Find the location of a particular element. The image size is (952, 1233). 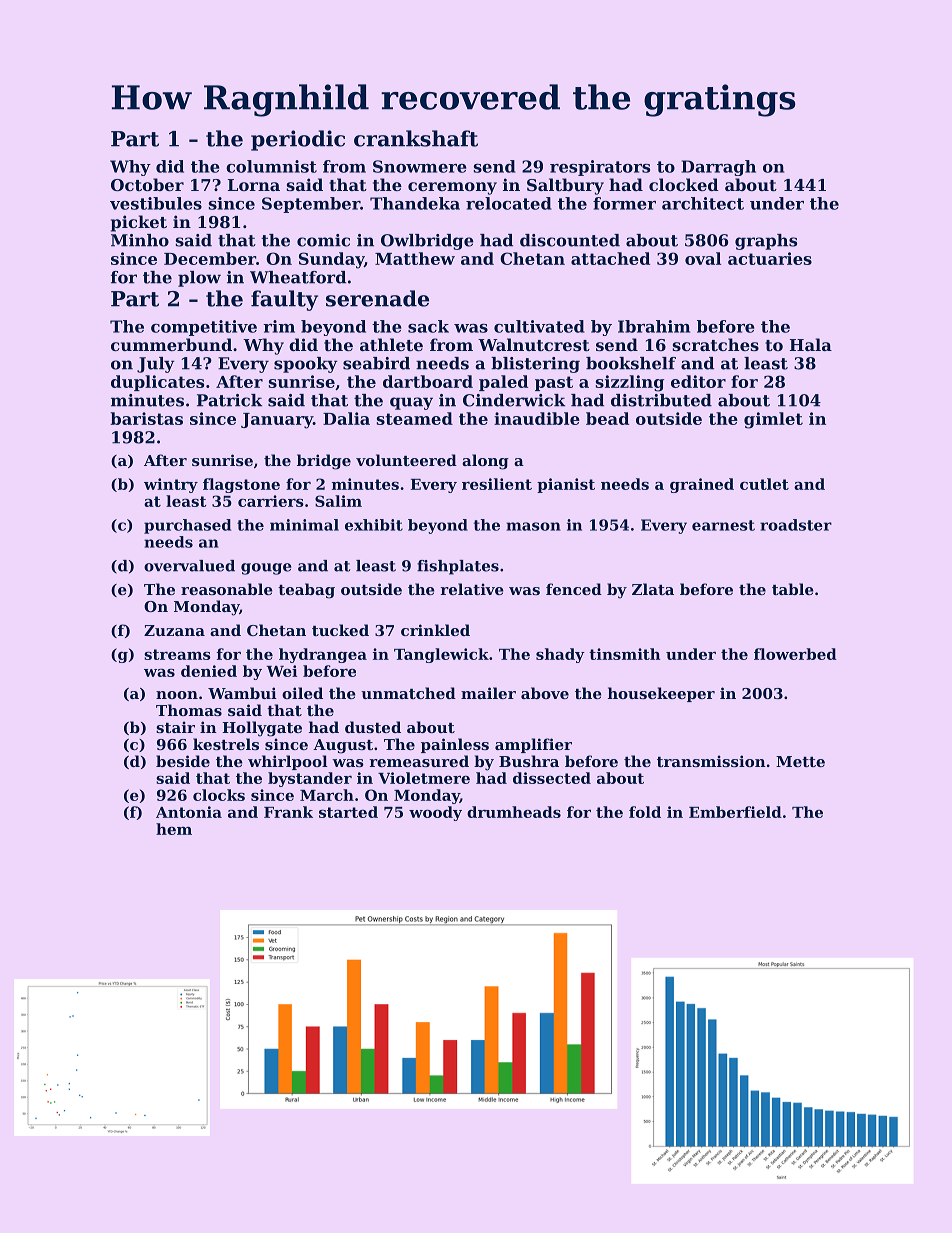

discounted is located at coordinates (570, 240).
